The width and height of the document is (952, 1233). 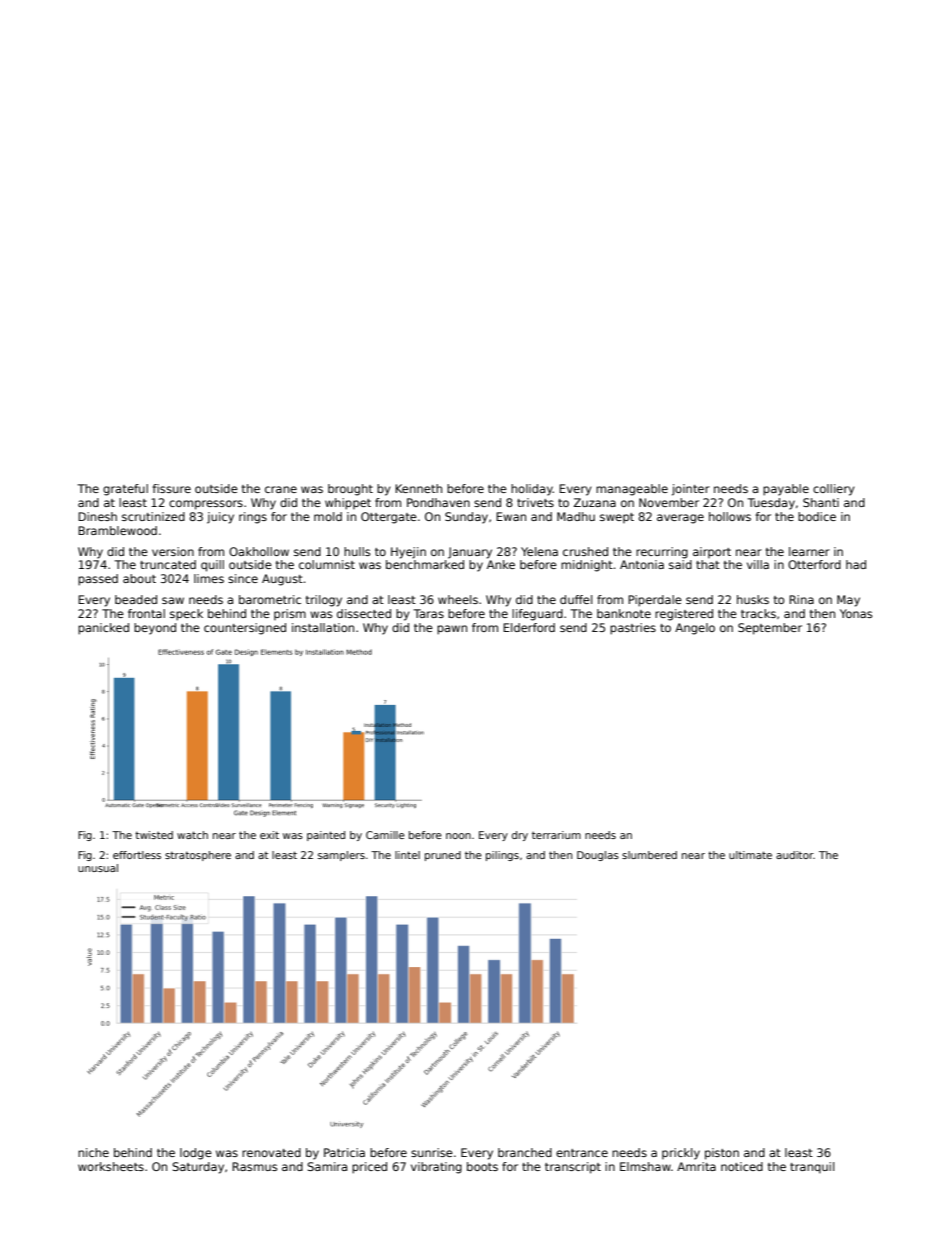 I want to click on ultimate, so click(x=750, y=855).
